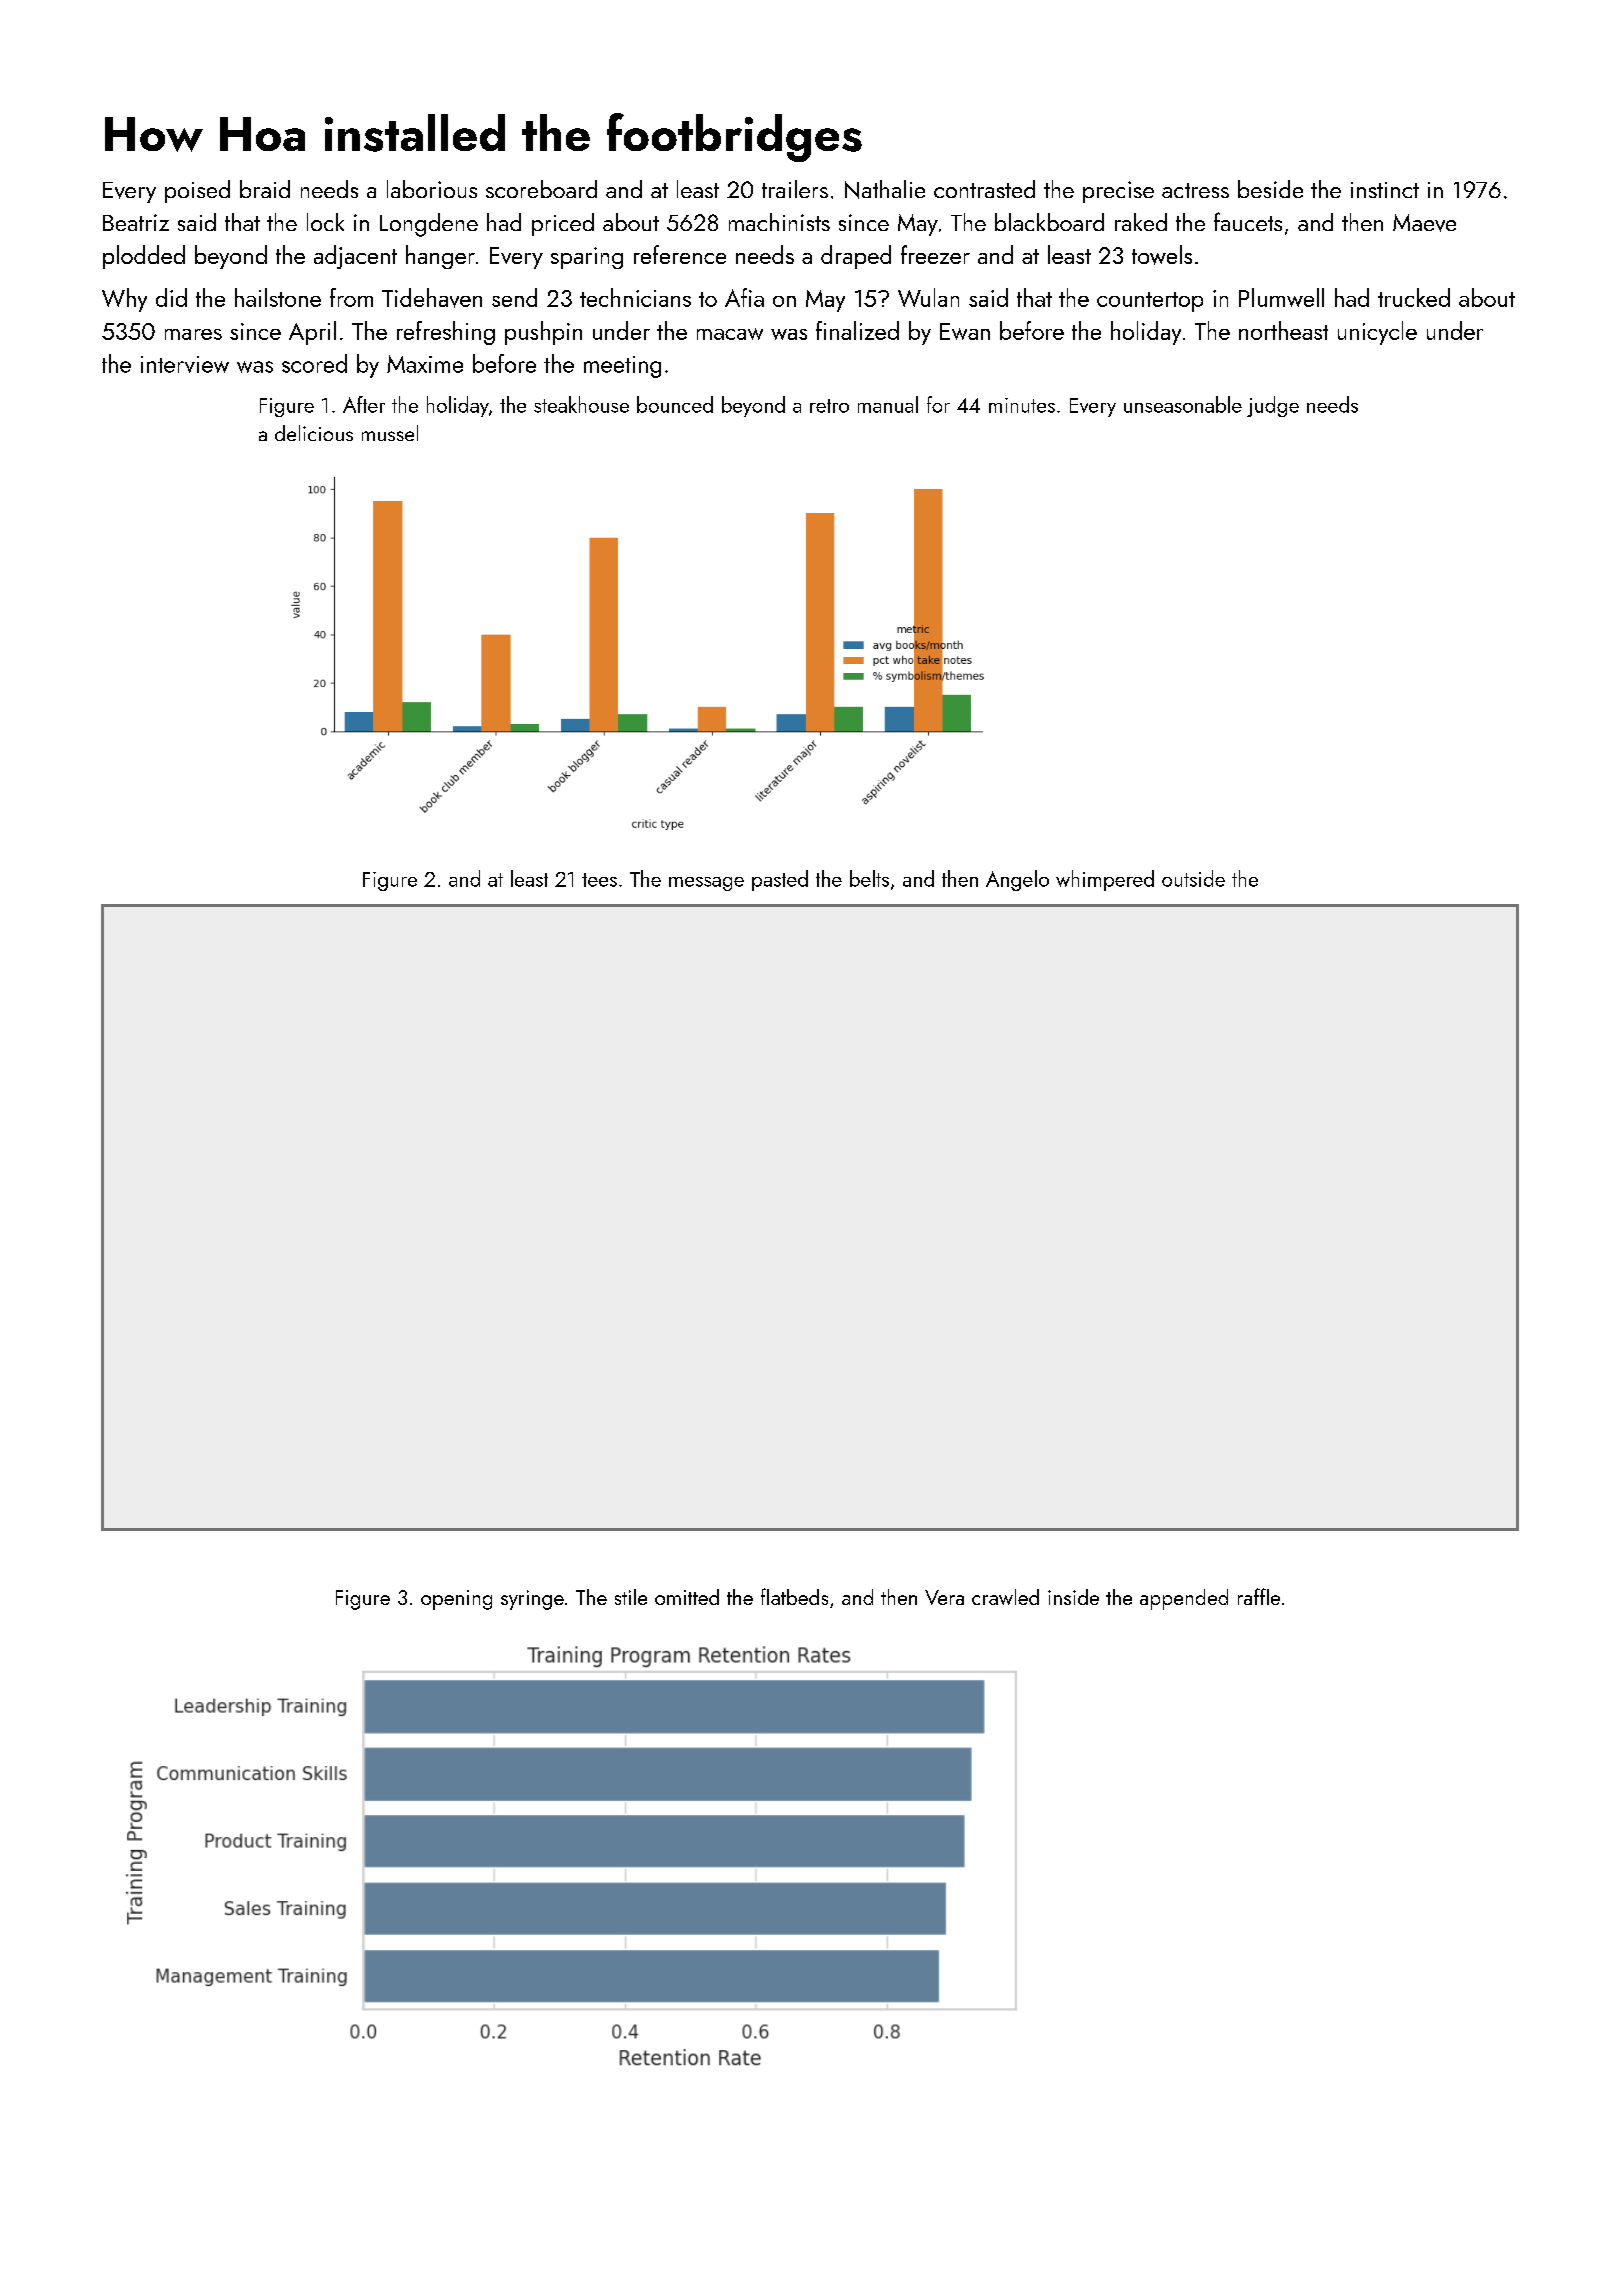  Describe the element at coordinates (440, 257) in the document. I see `hanger` at that location.
